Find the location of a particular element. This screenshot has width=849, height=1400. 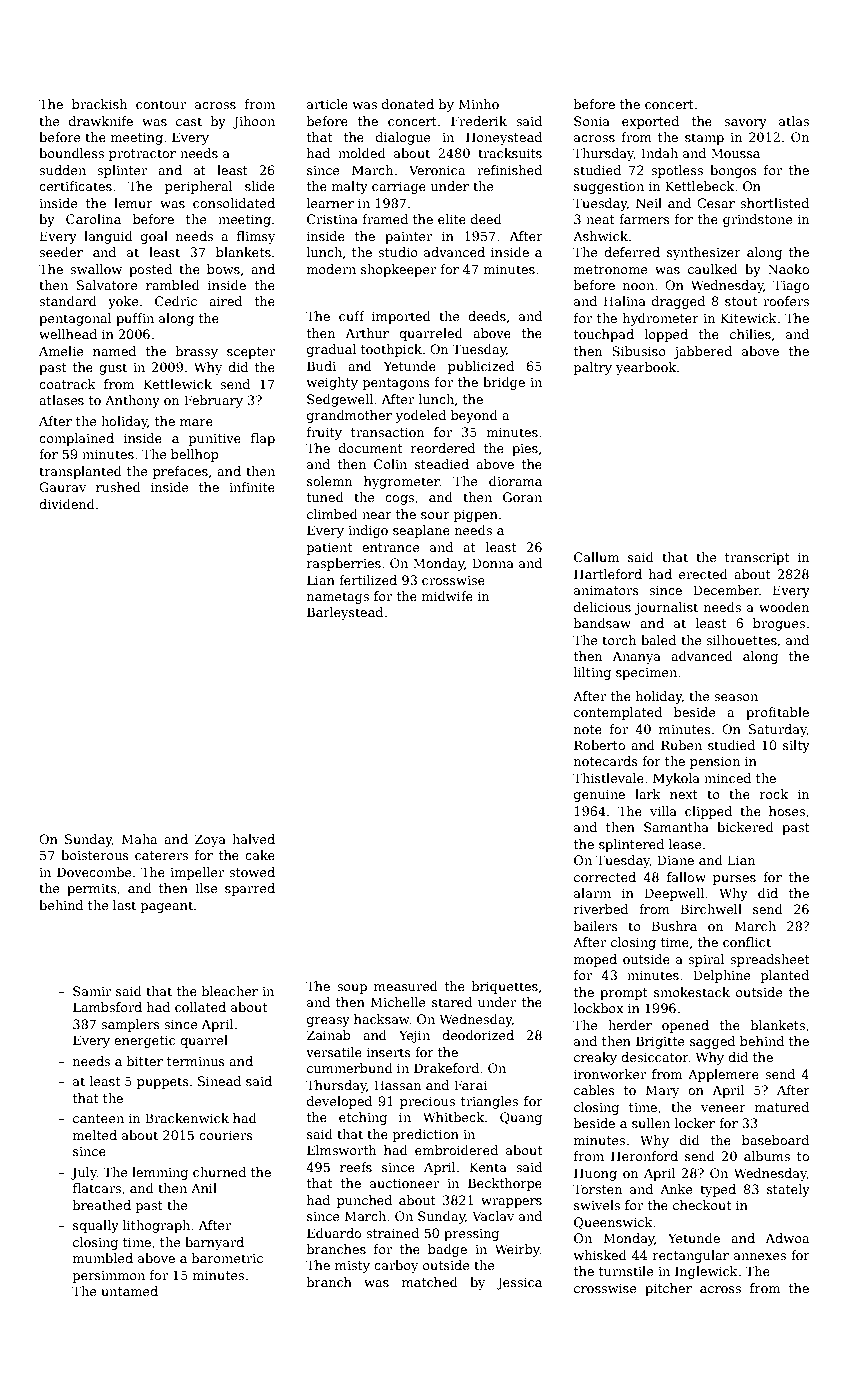

donated is located at coordinates (408, 104).
